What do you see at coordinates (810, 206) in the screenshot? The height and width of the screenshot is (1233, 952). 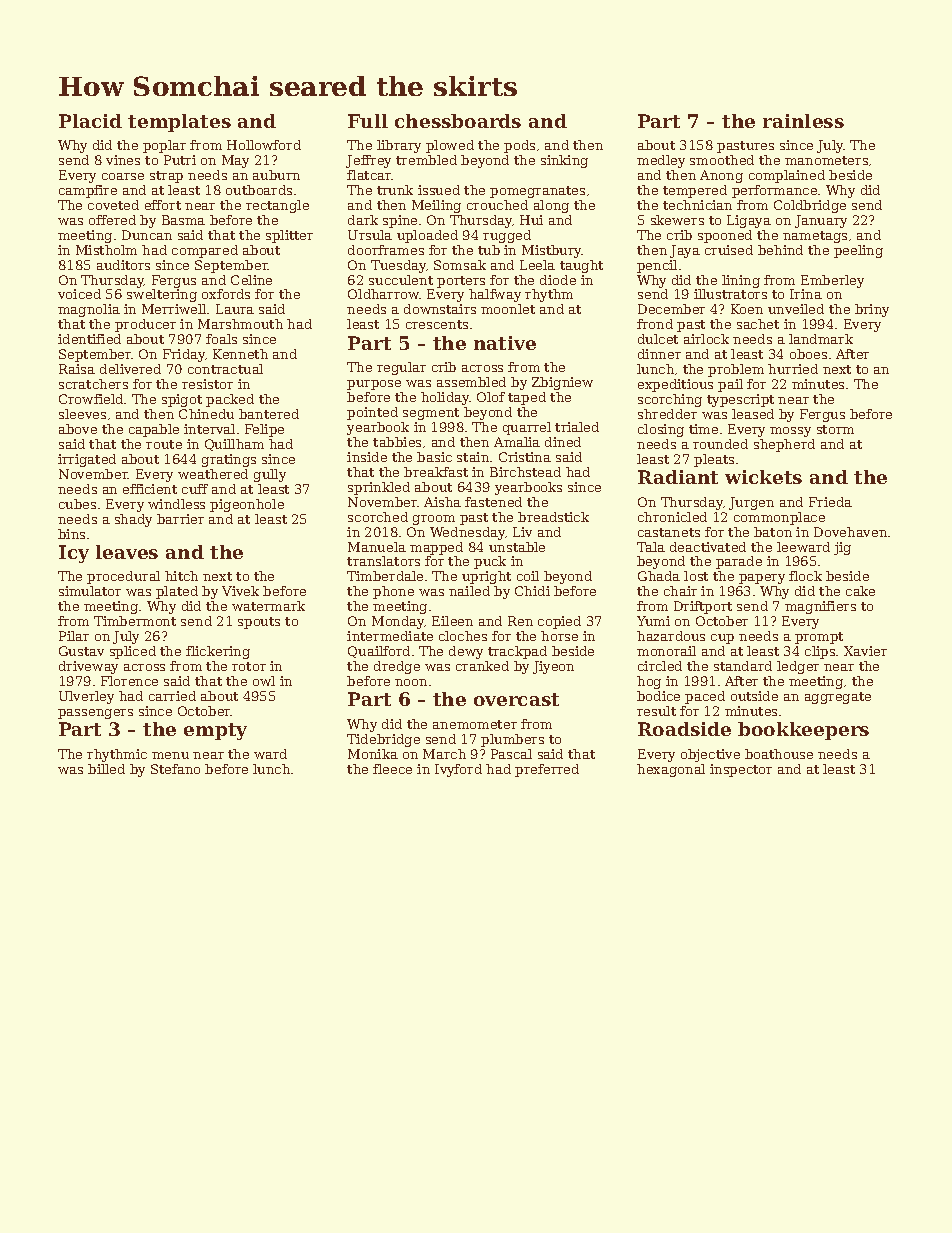 I see `Coldbridge` at bounding box center [810, 206].
